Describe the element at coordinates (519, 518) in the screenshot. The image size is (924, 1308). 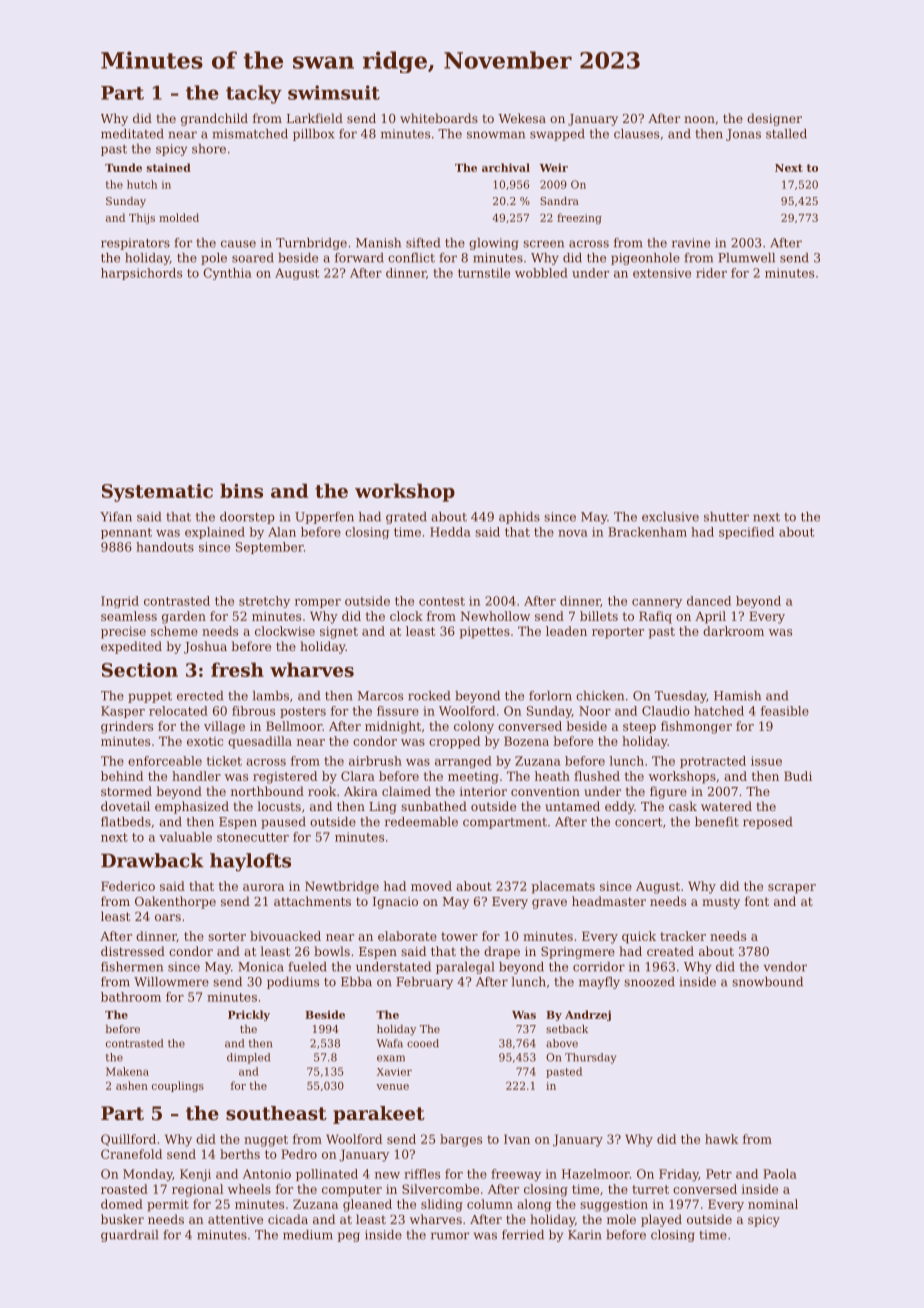
I see `aphids` at that location.
